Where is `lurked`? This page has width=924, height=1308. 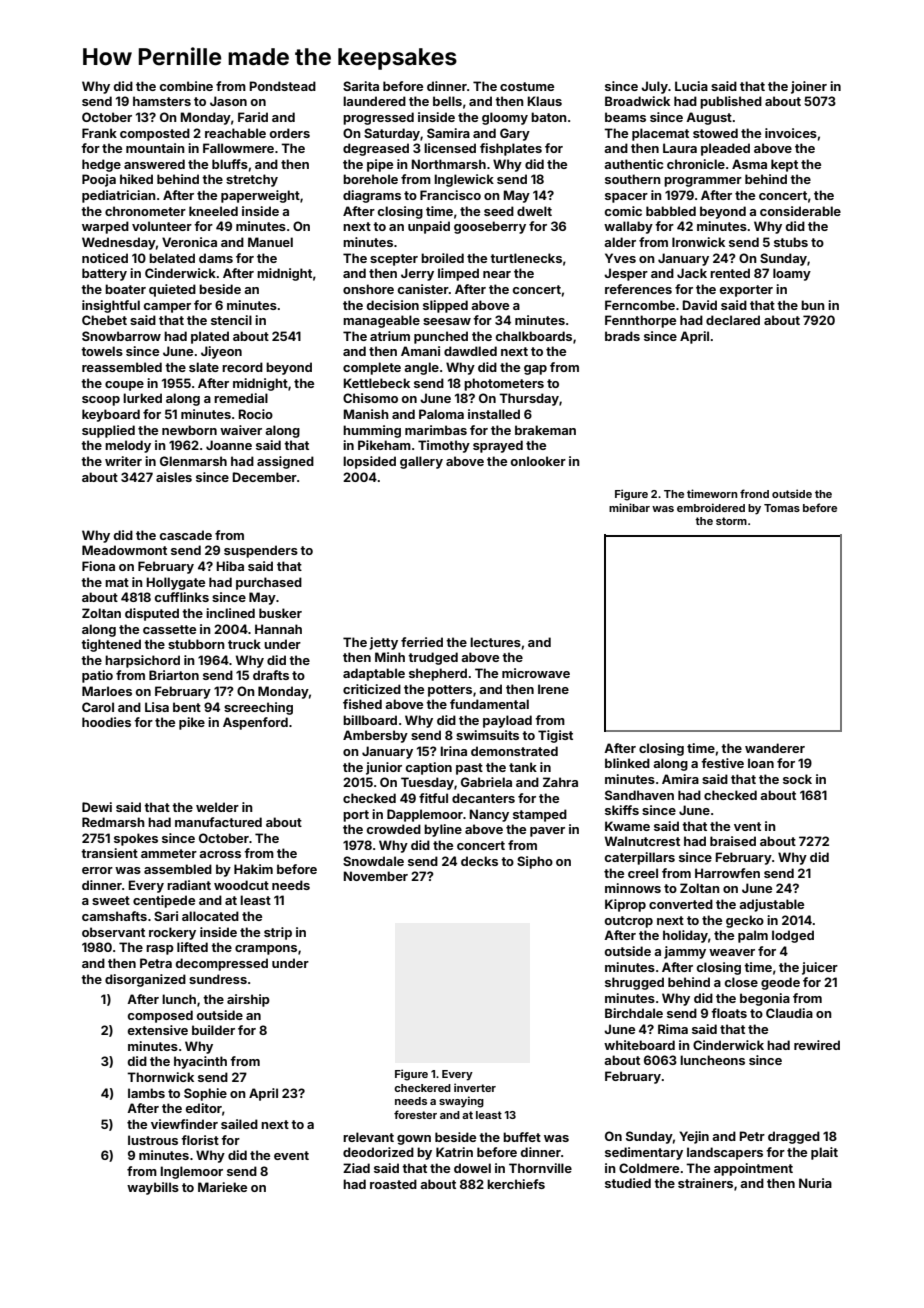
lurked is located at coordinates (142, 398).
